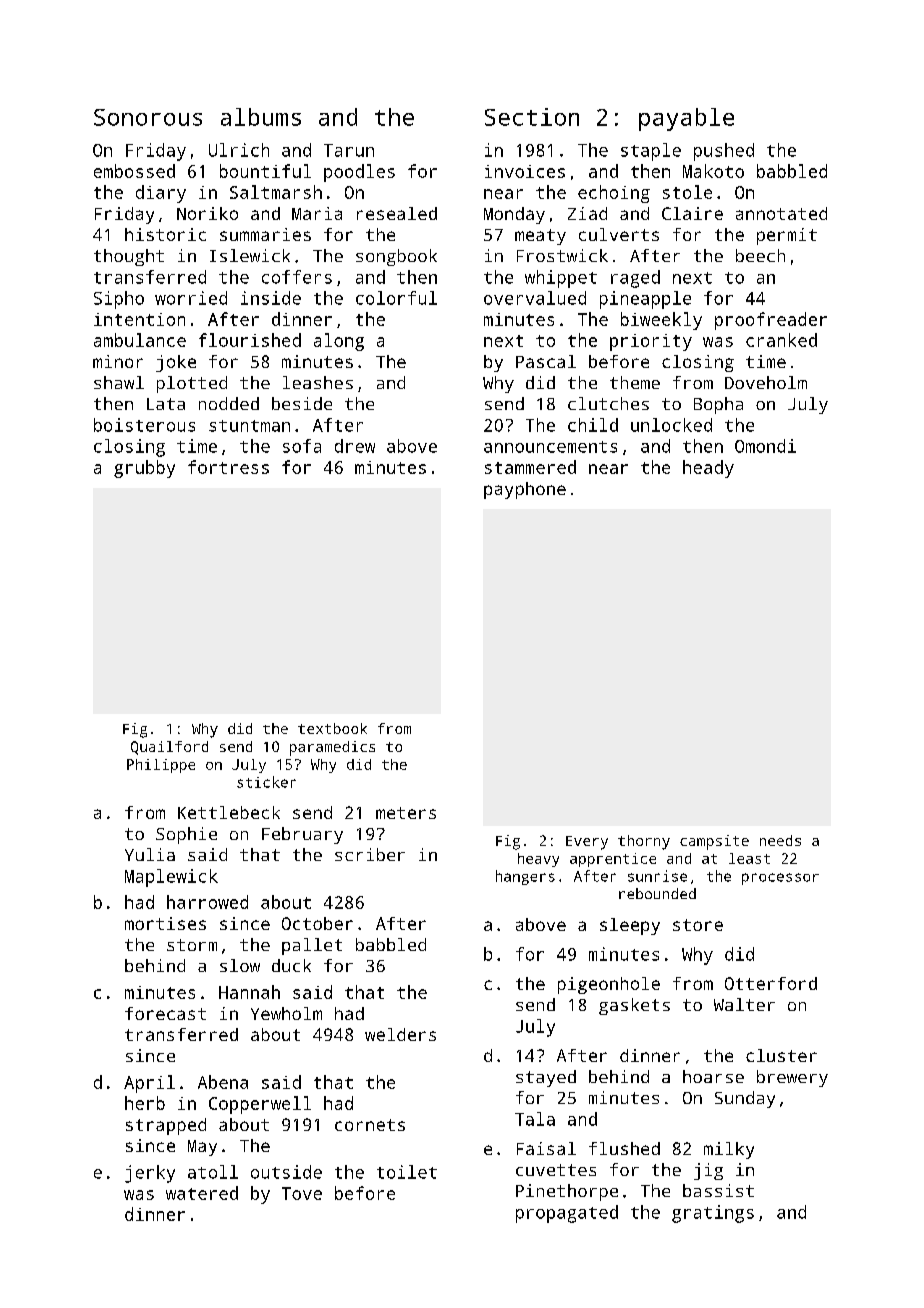 This document has height=1308, width=924. I want to click on propagated, so click(567, 1214).
